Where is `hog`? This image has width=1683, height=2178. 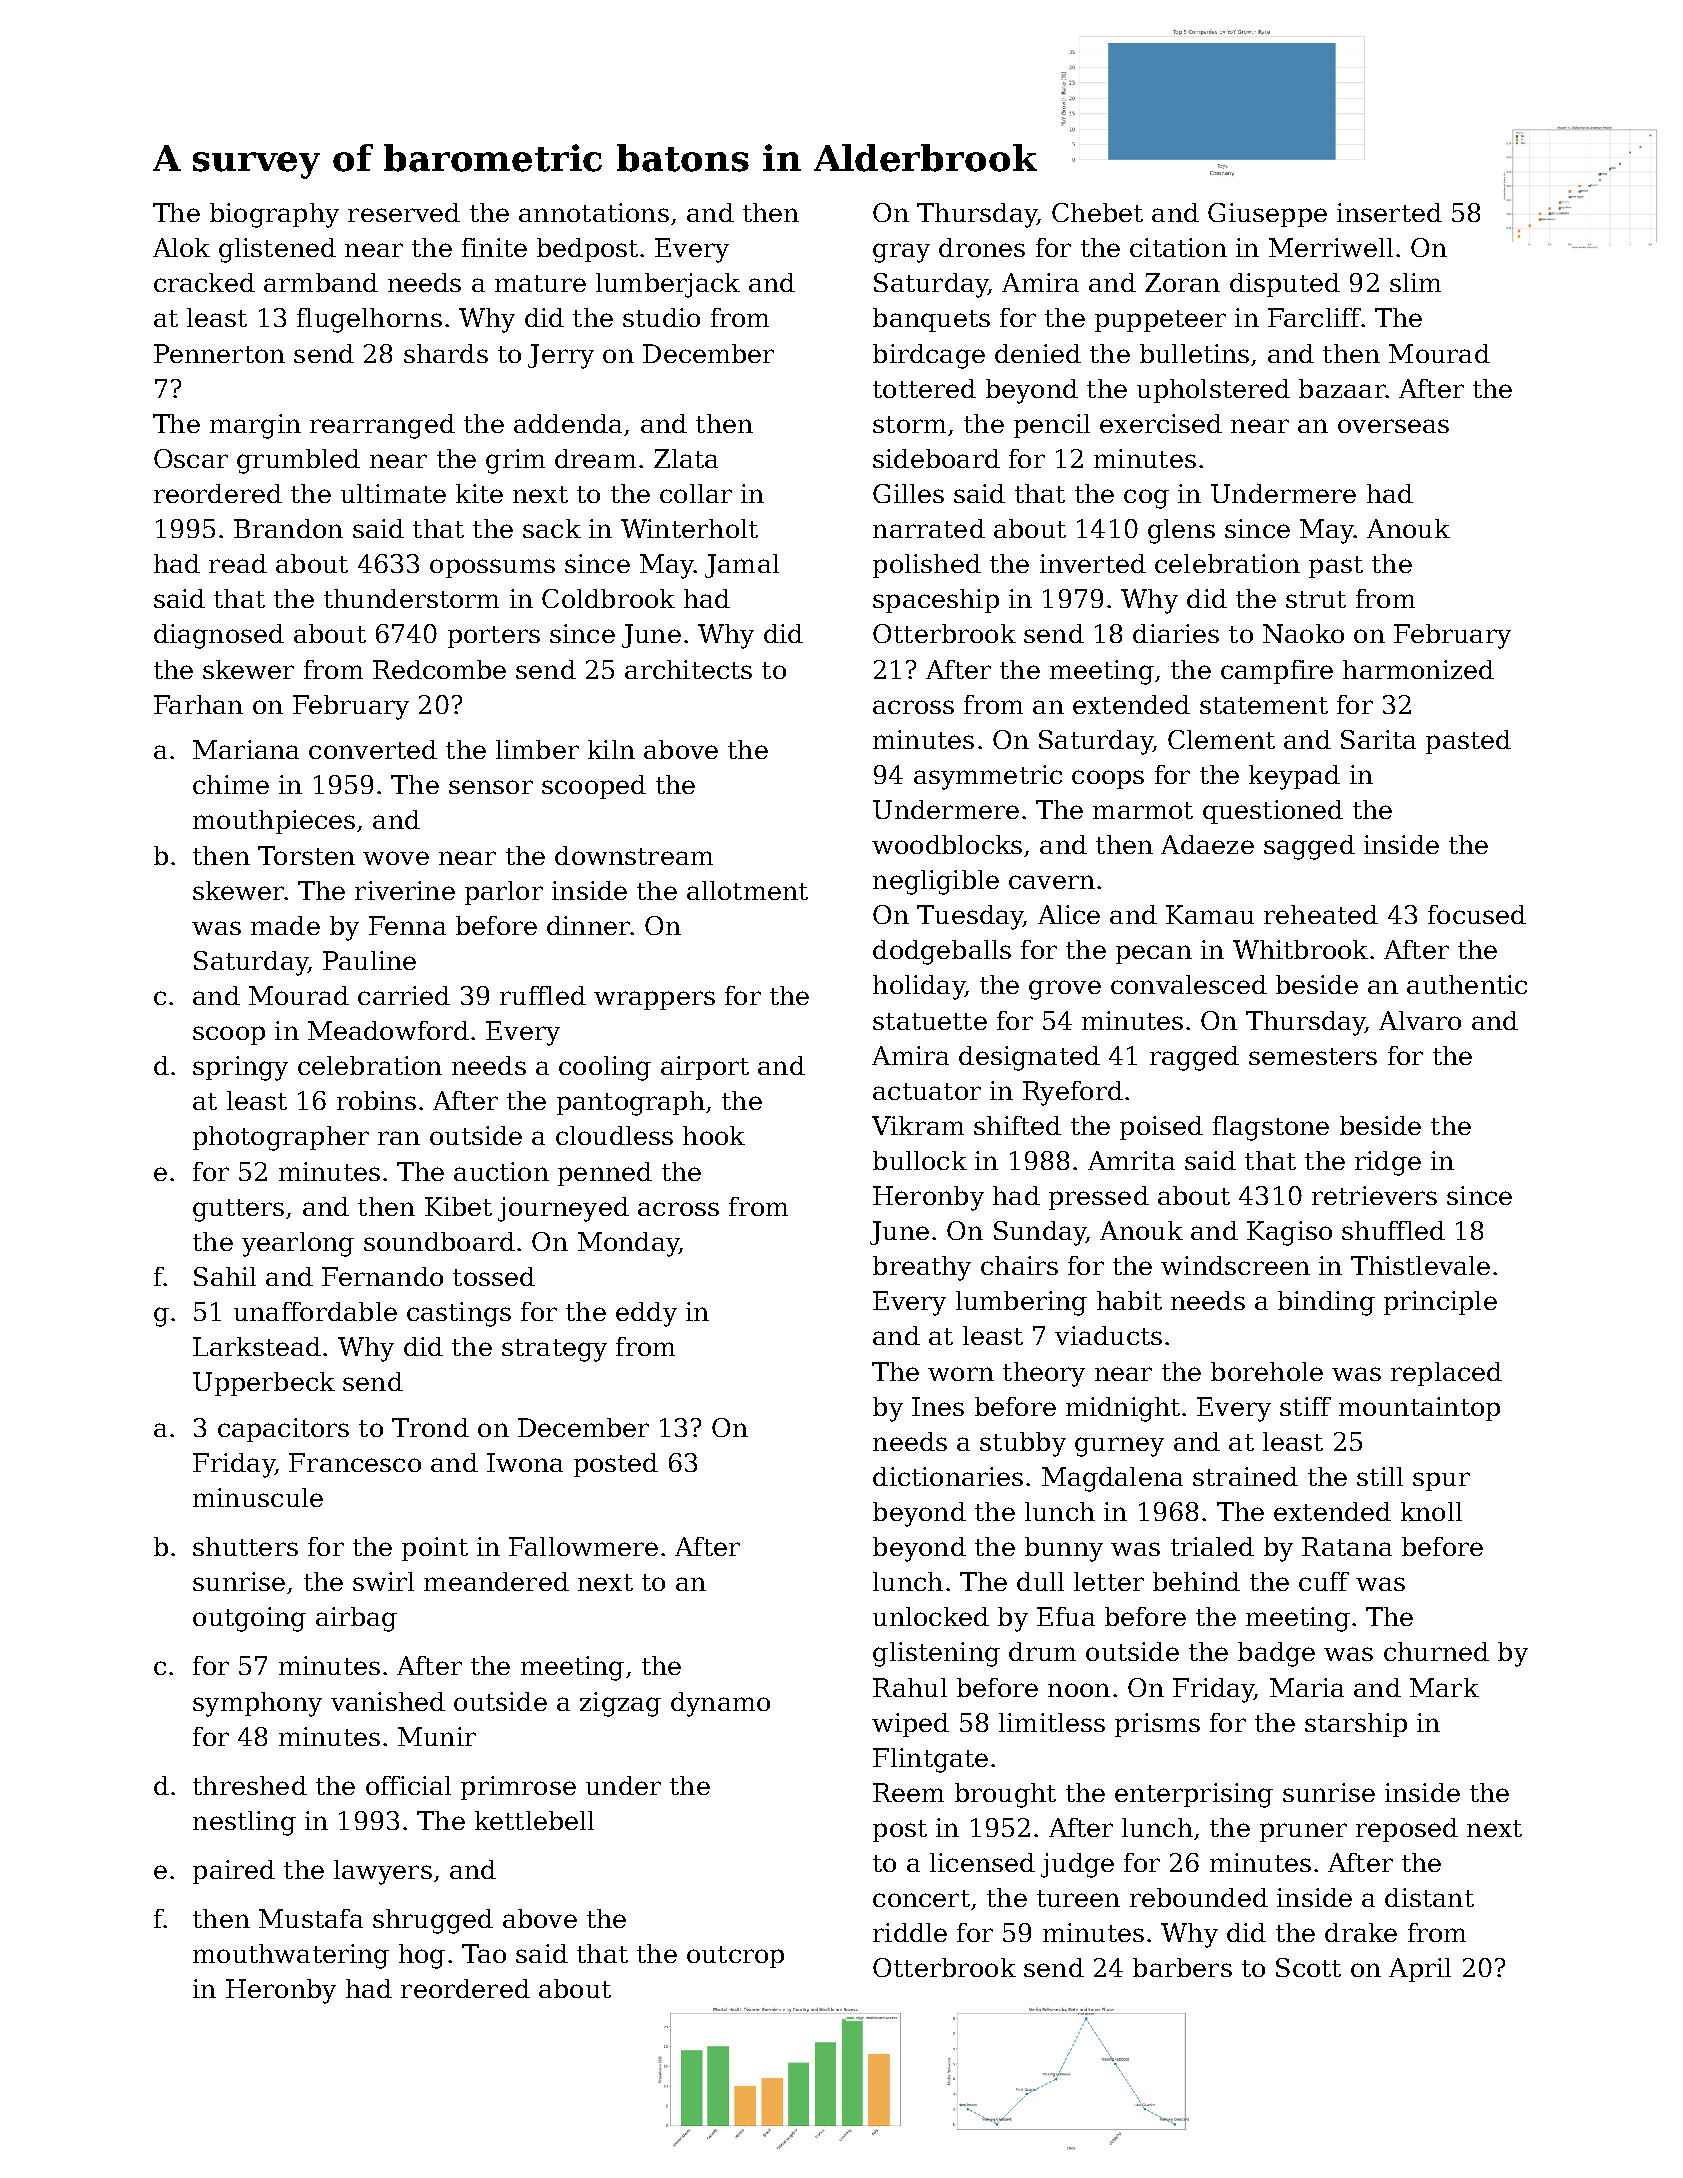
hog is located at coordinates (422, 1956).
